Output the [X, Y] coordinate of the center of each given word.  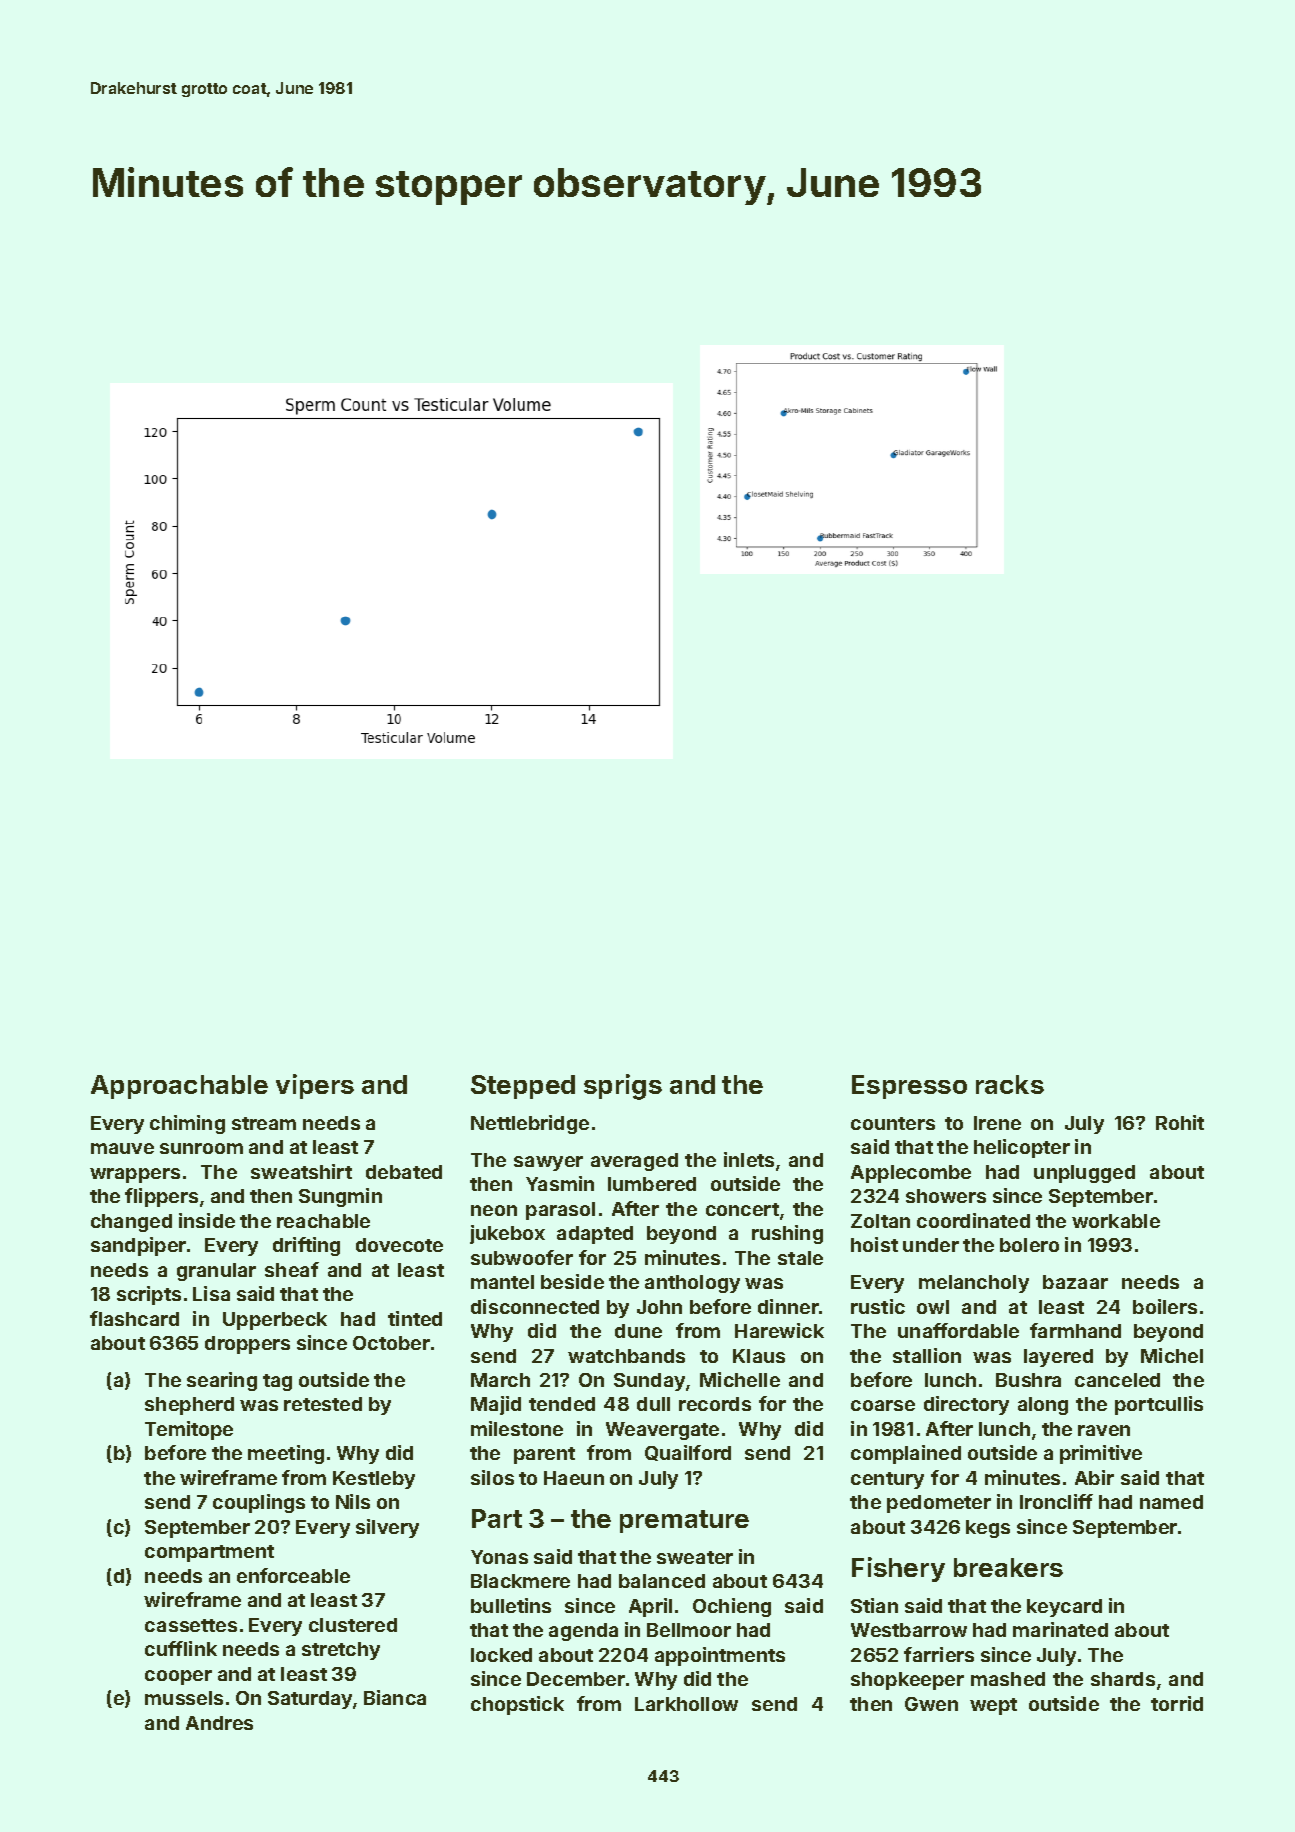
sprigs [623, 1087]
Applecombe [911, 1174]
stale [800, 1258]
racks [1010, 1084]
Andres [219, 1723]
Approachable [179, 1087]
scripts [149, 1295]
